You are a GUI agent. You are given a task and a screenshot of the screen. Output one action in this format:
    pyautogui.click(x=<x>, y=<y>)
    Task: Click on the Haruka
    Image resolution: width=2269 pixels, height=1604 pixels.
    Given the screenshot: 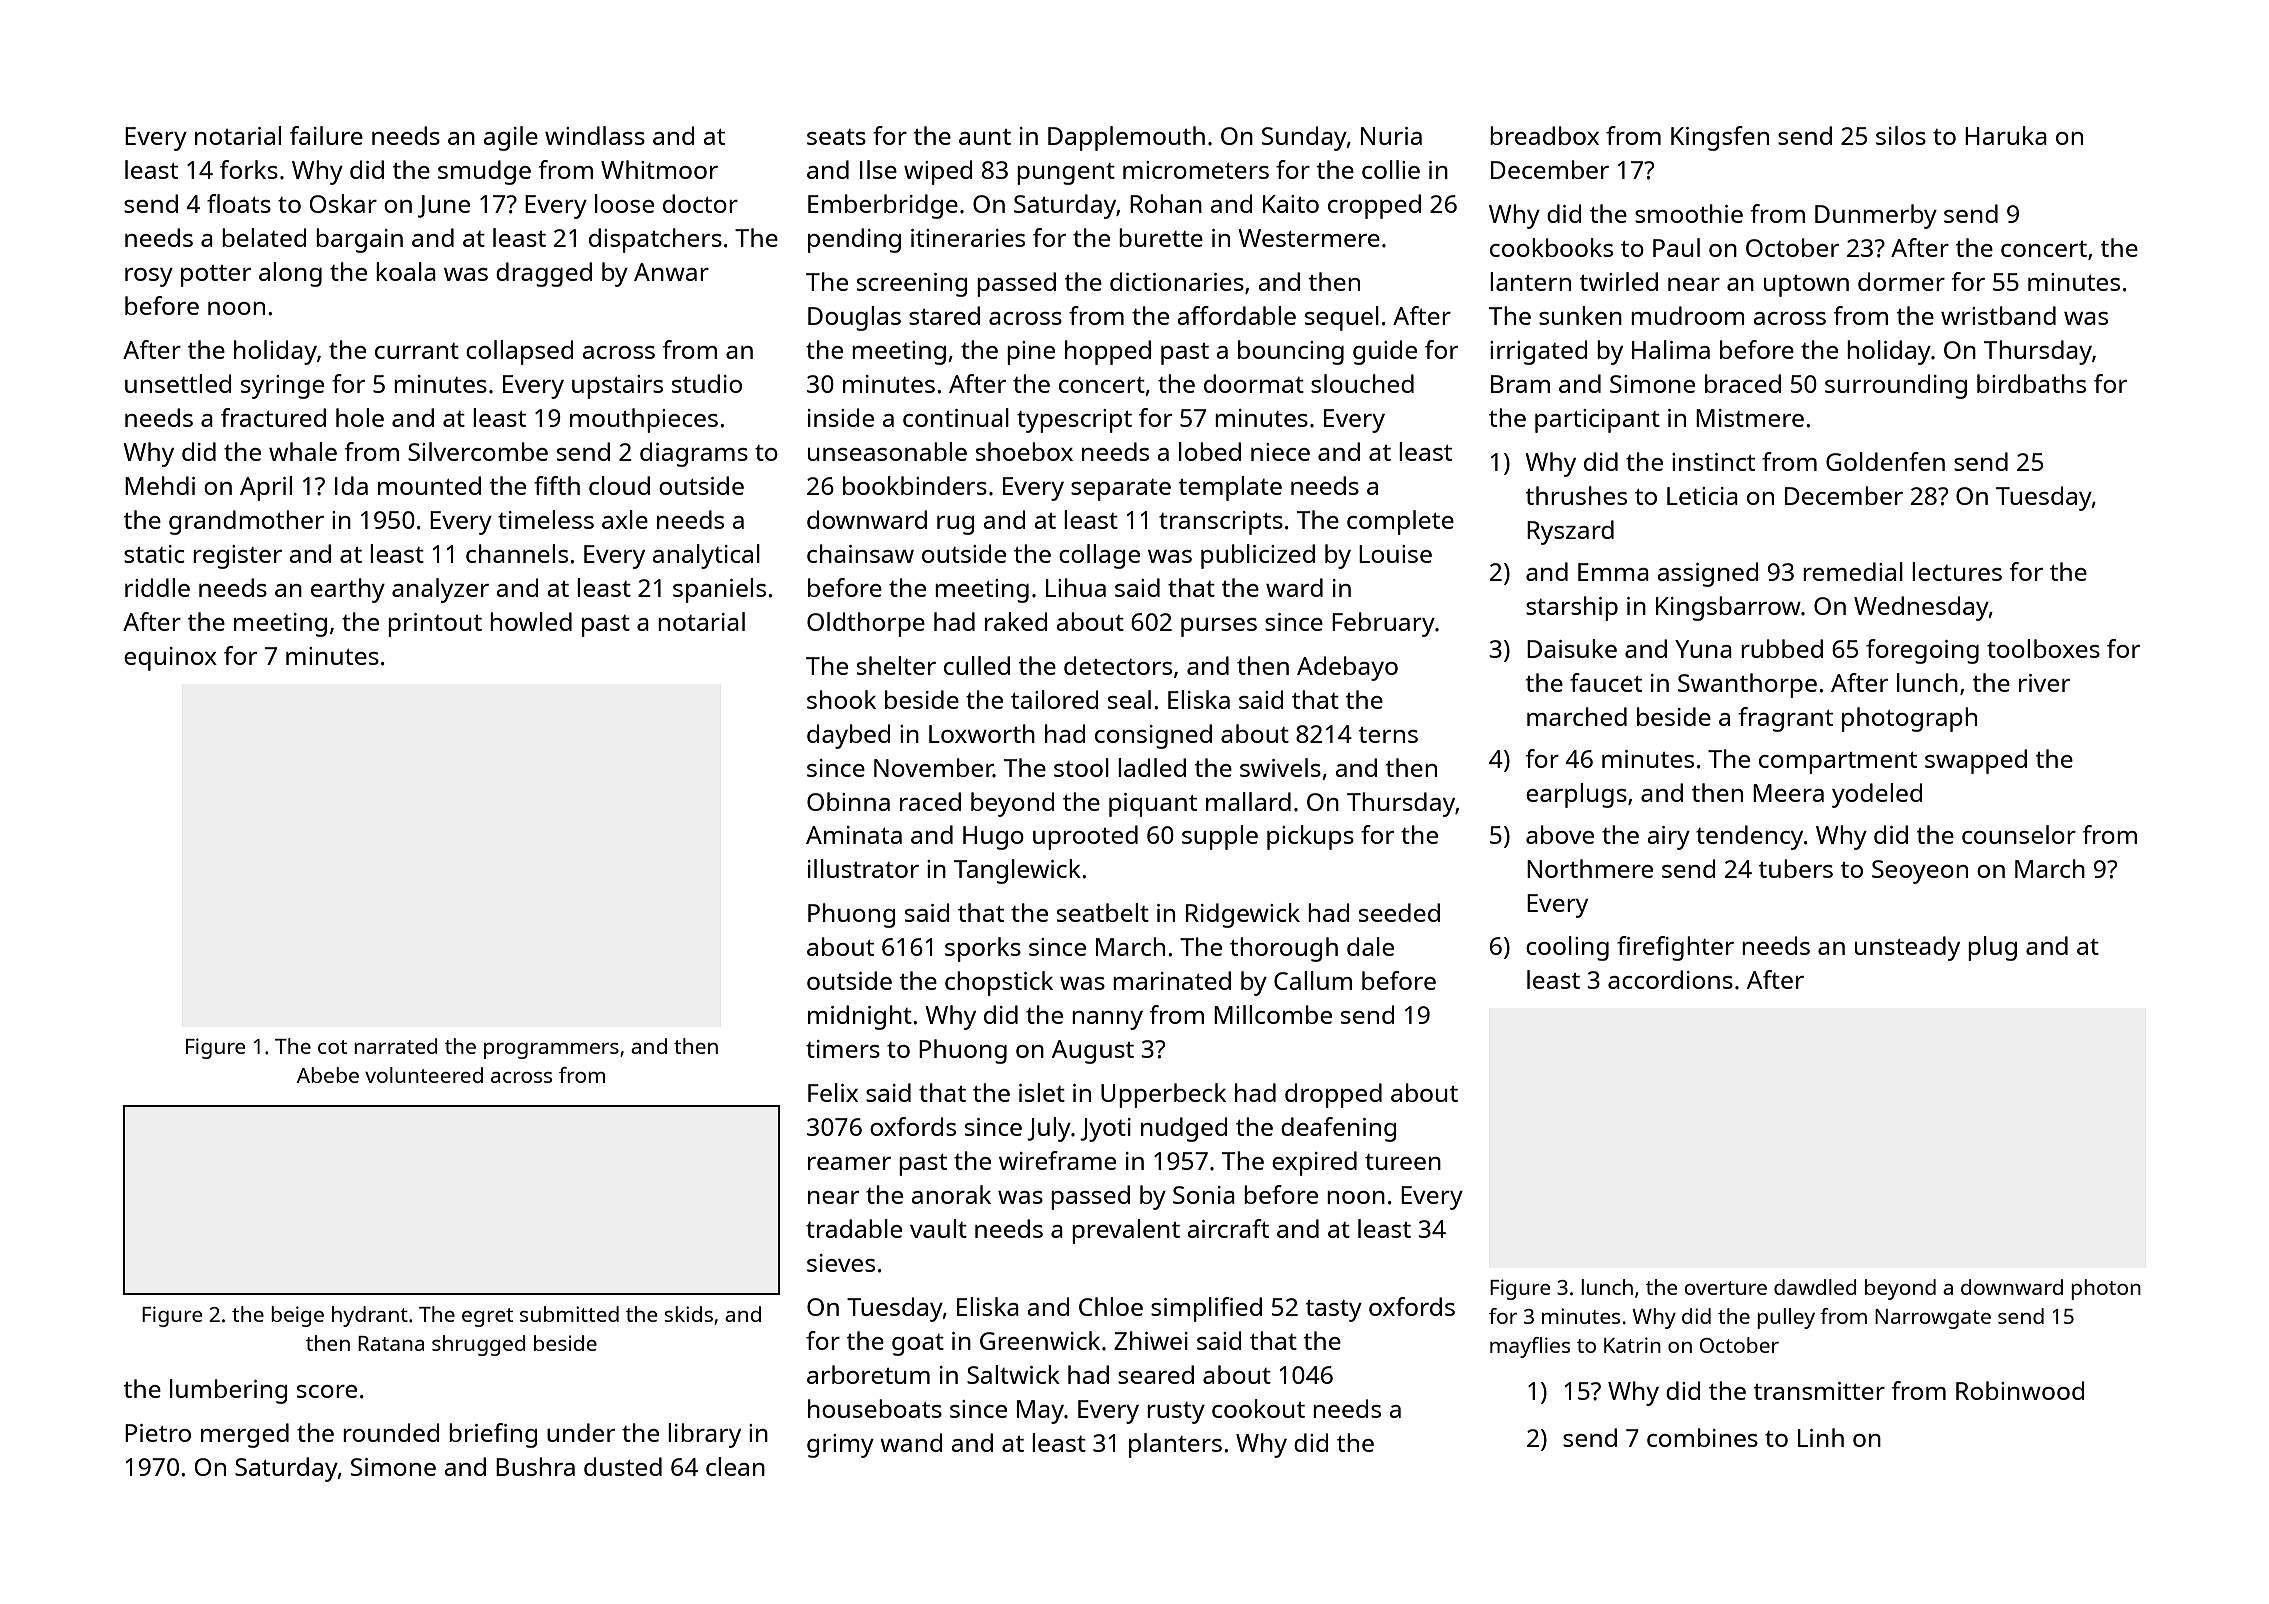 What is the action you would take?
    pyautogui.click(x=2006, y=135)
